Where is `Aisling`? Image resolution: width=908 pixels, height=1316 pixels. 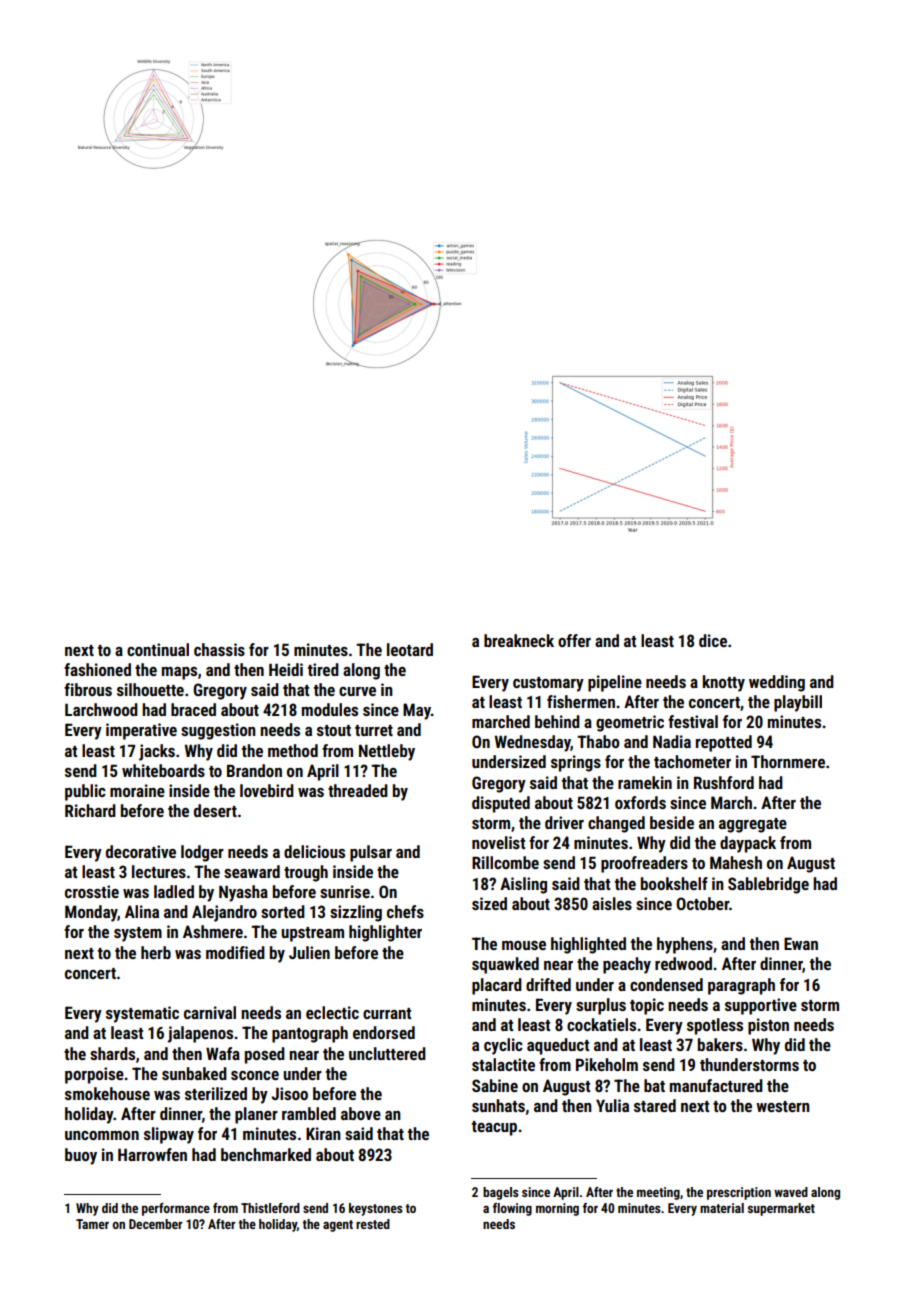
Aisling is located at coordinates (523, 885).
